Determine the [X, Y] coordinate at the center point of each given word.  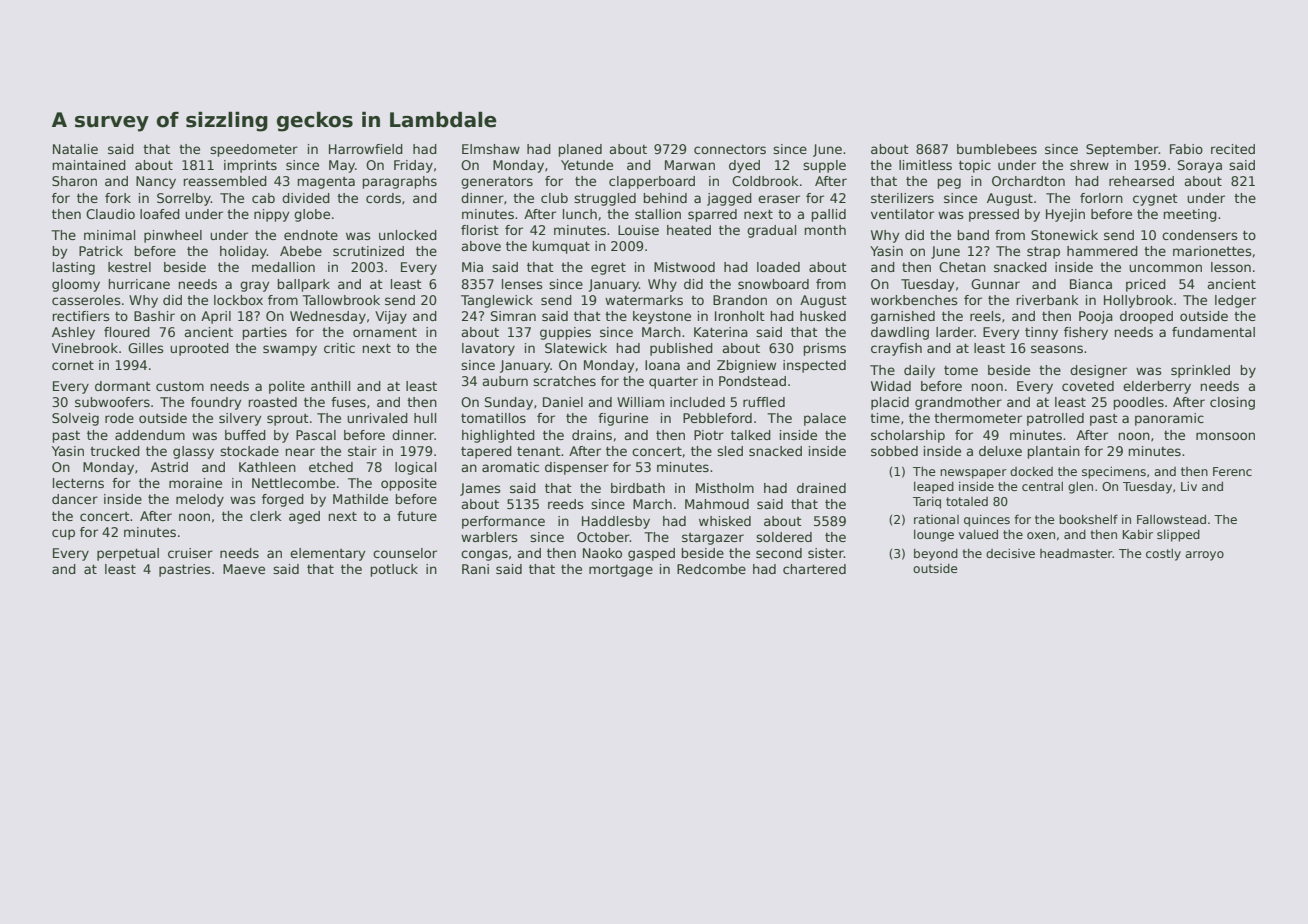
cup [63, 534]
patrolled [1055, 419]
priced [1146, 285]
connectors [730, 149]
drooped [1146, 317]
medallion [283, 267]
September [1122, 150]
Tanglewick [497, 301]
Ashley [73, 333]
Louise [638, 230]
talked [751, 435]
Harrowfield [366, 149]
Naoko [602, 553]
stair [362, 451]
